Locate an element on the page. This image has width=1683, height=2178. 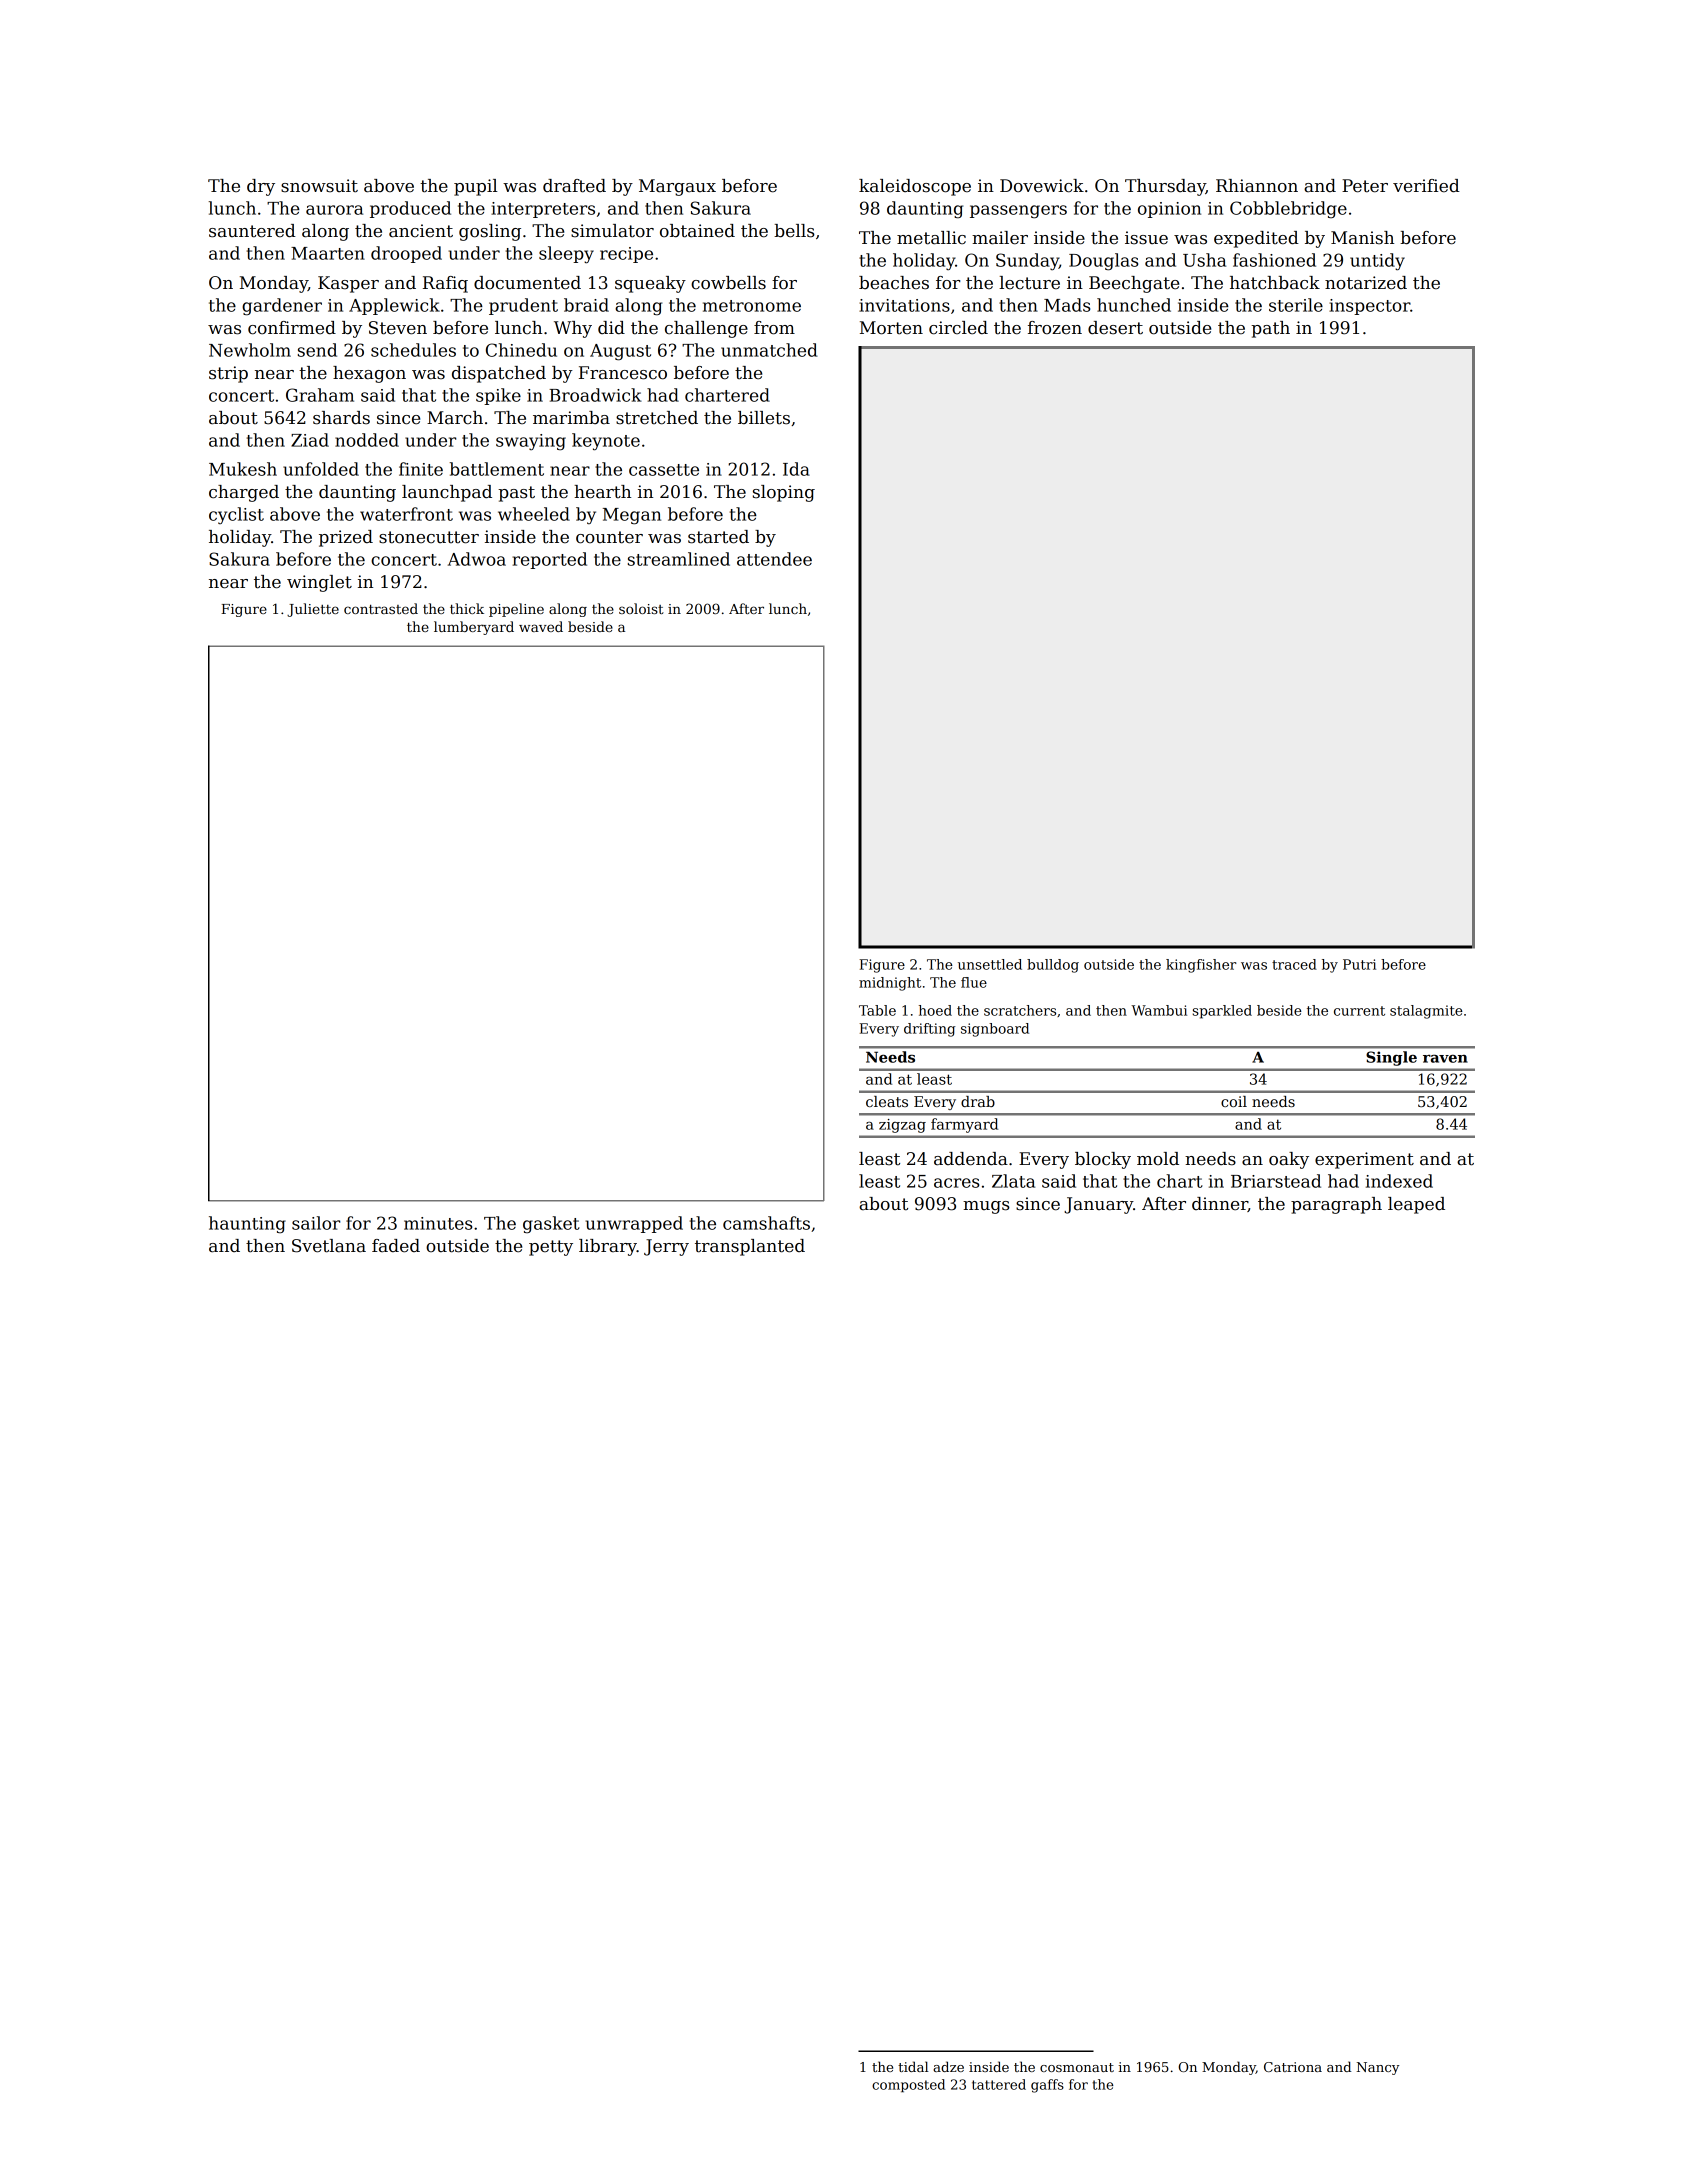
verified is located at coordinates (1426, 186).
